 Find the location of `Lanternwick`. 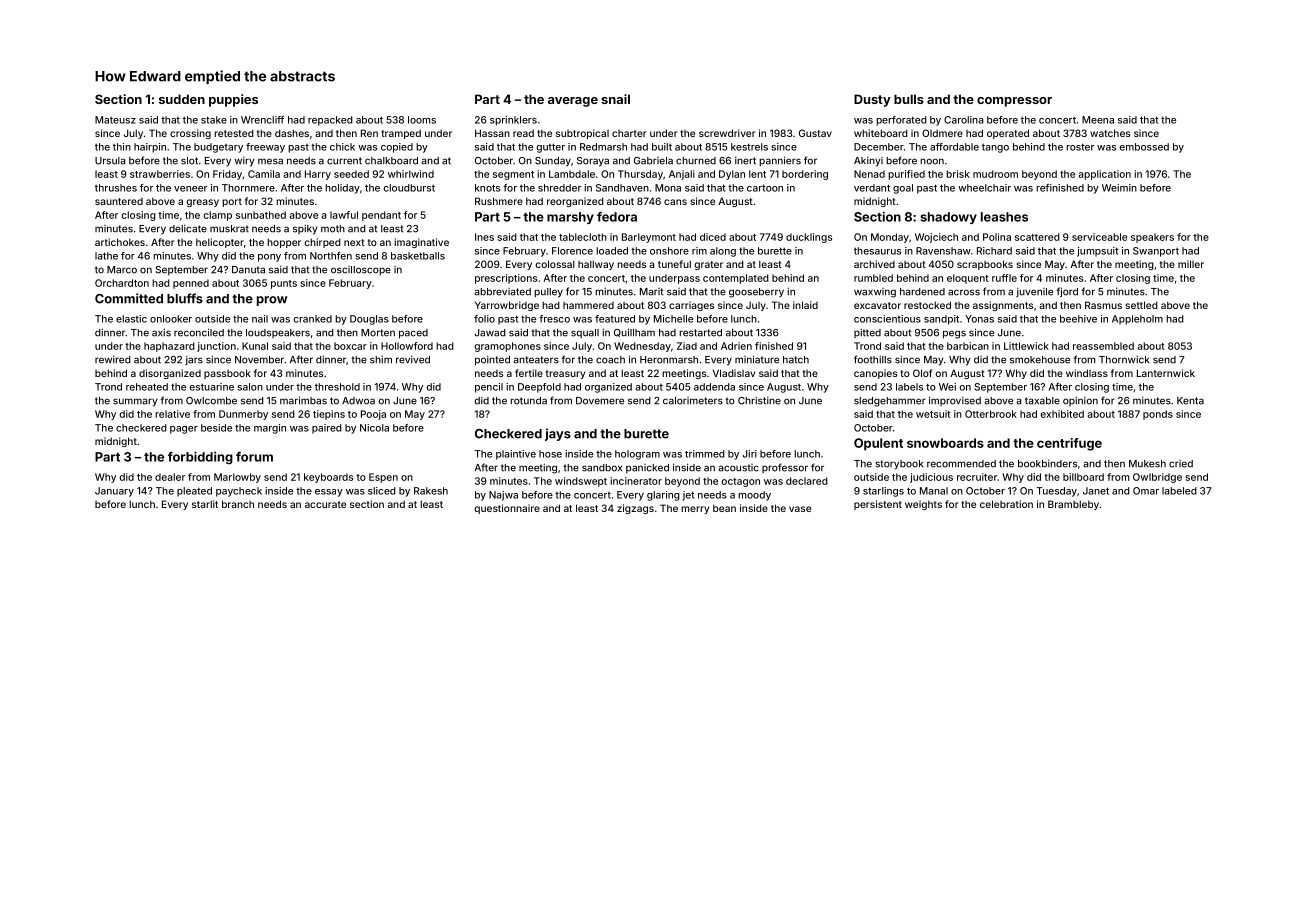

Lanternwick is located at coordinates (1166, 373).
